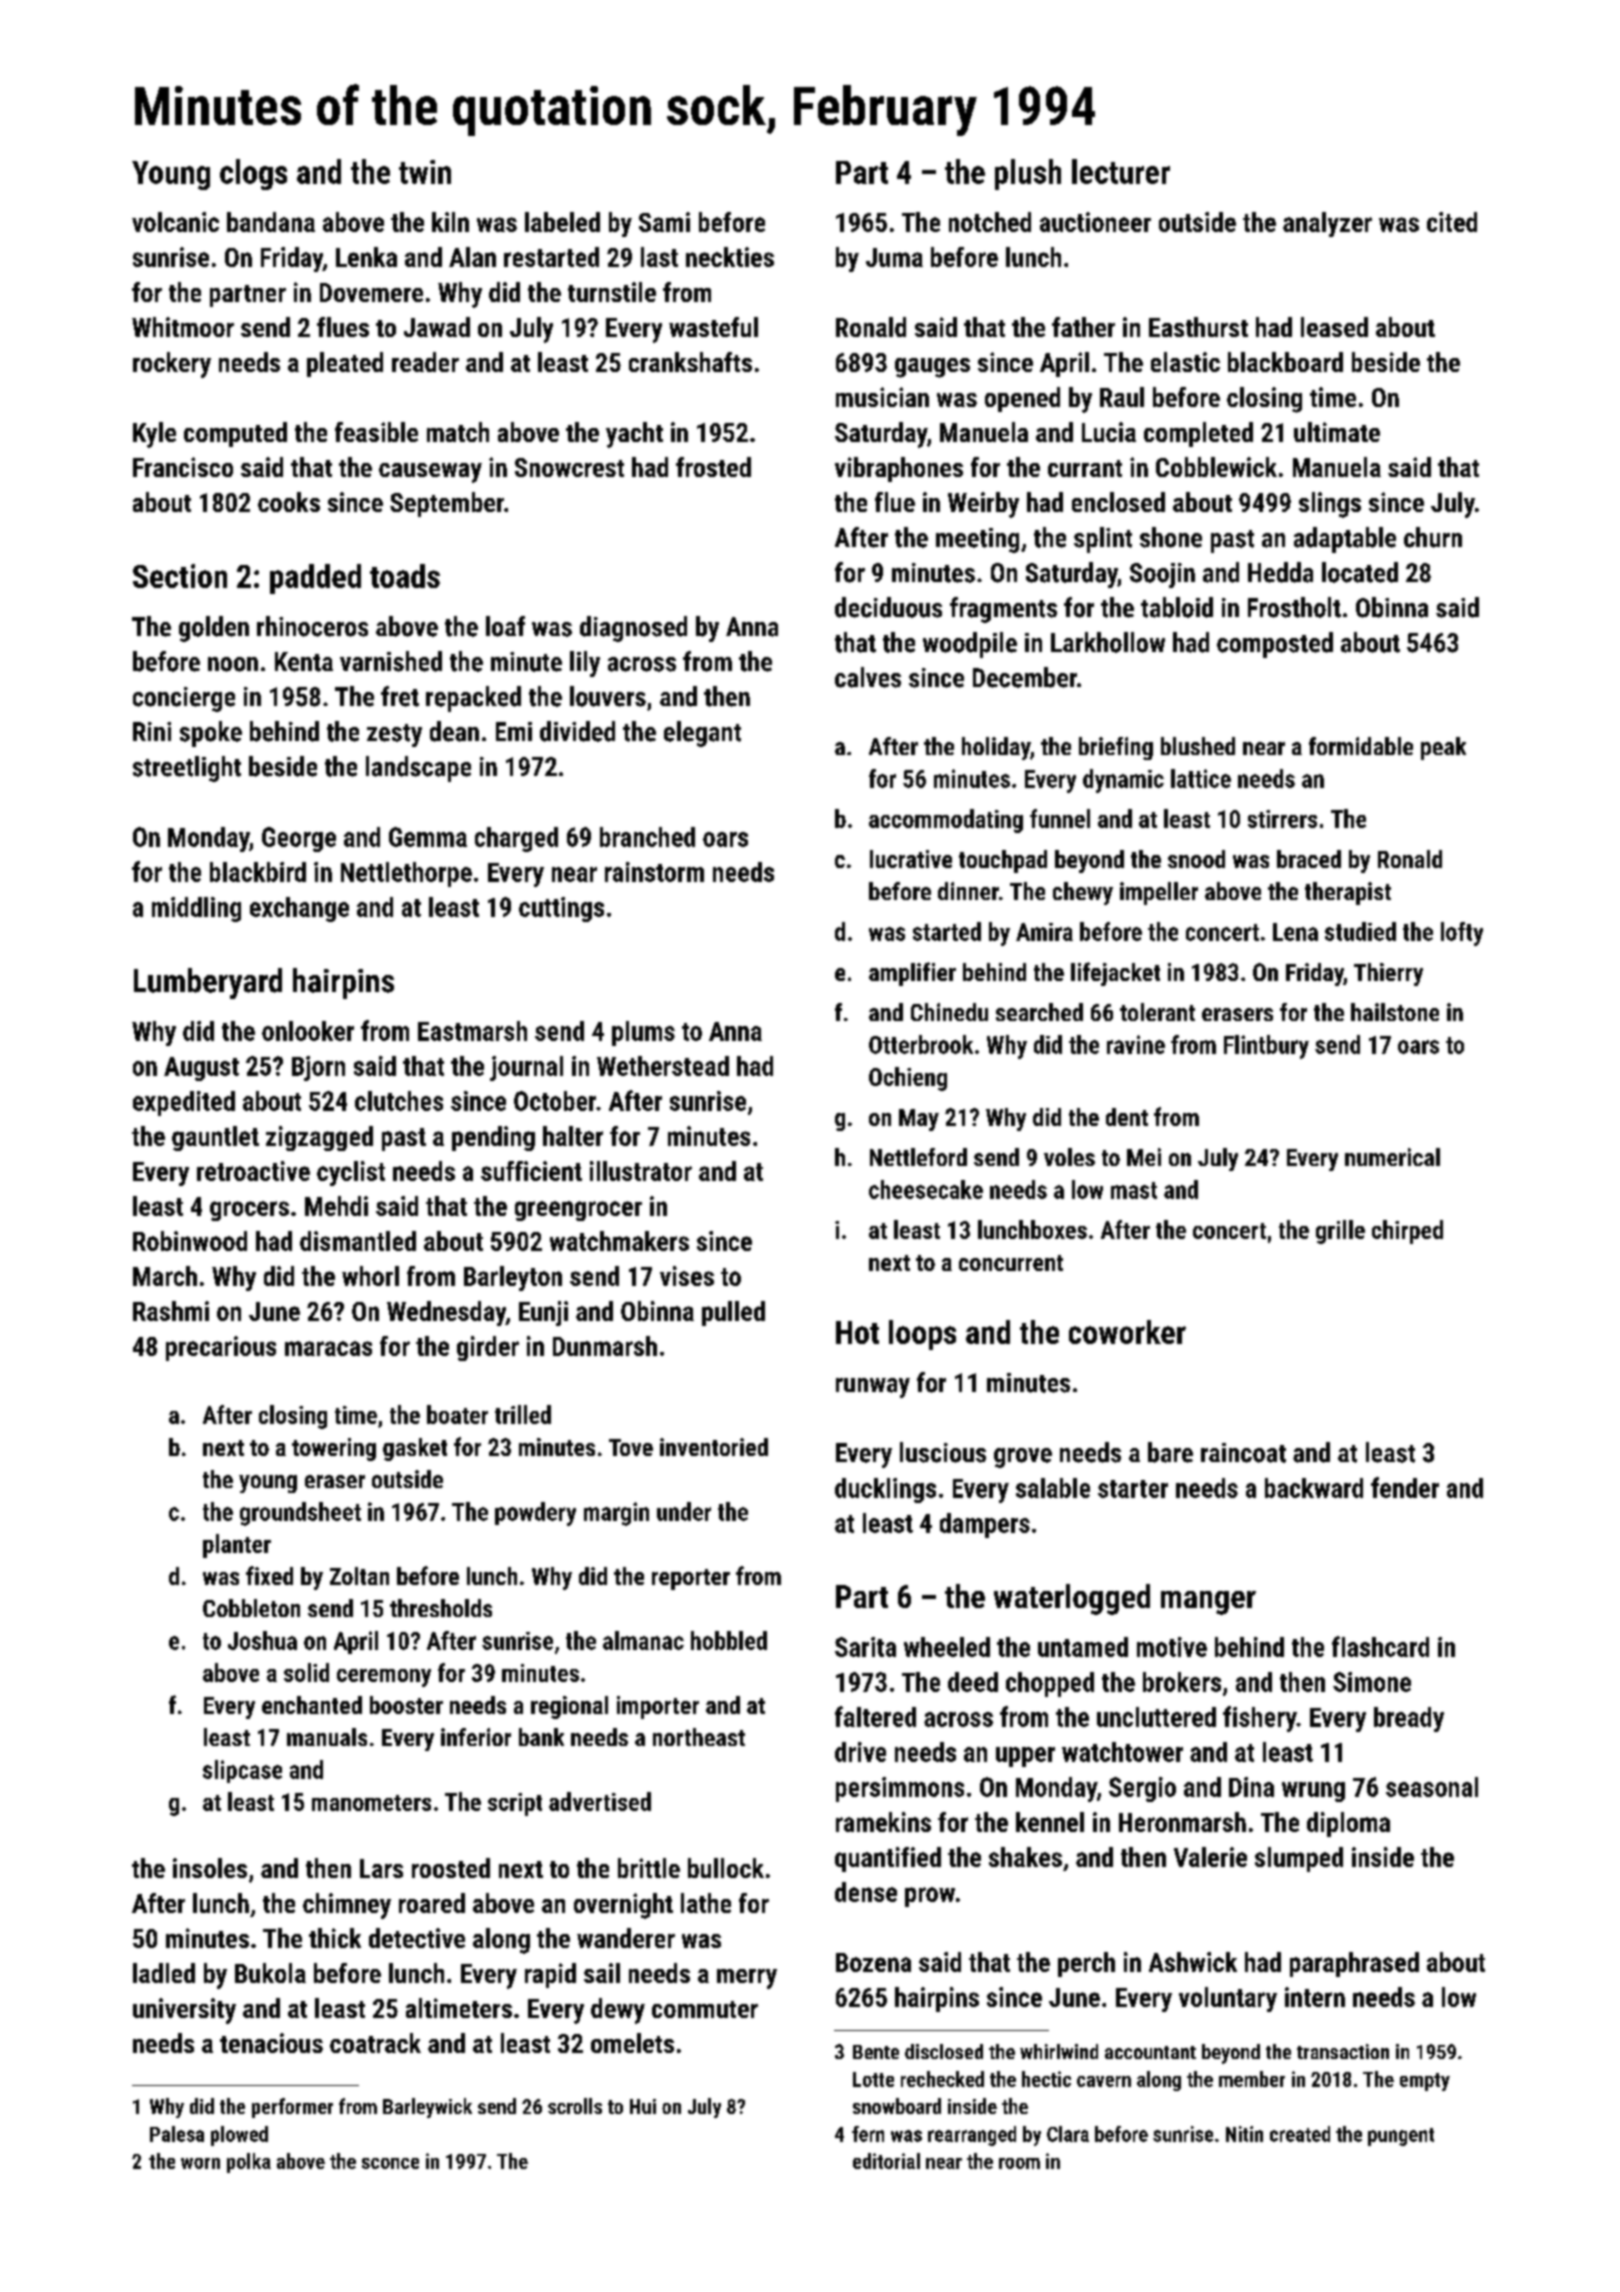  I want to click on Bozena, so click(873, 1962).
